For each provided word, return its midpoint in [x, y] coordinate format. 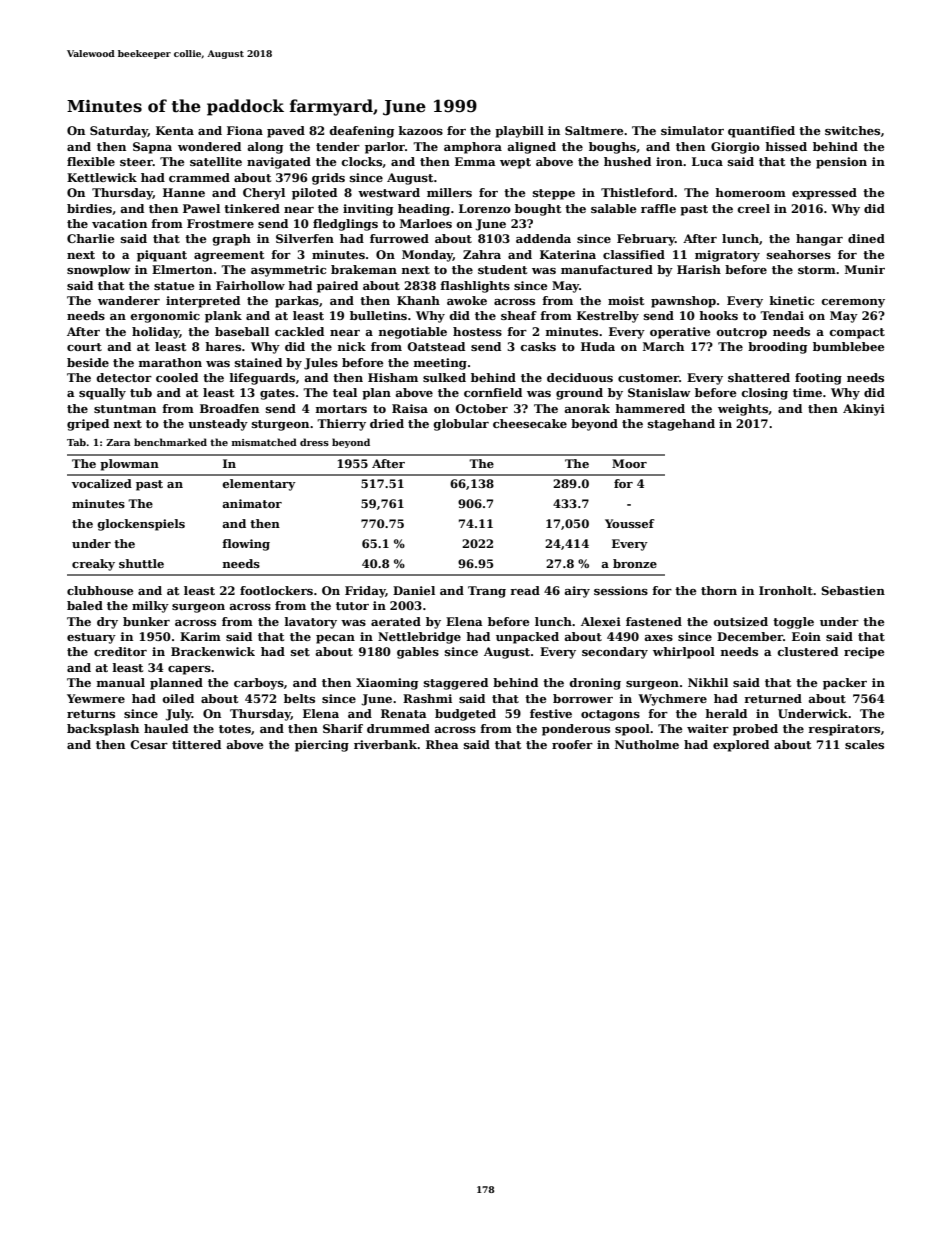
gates [277, 394]
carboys [259, 684]
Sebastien [853, 590]
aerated [396, 621]
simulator [692, 130]
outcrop [742, 333]
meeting [440, 364]
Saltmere [594, 130]
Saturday [119, 132]
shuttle [141, 563]
